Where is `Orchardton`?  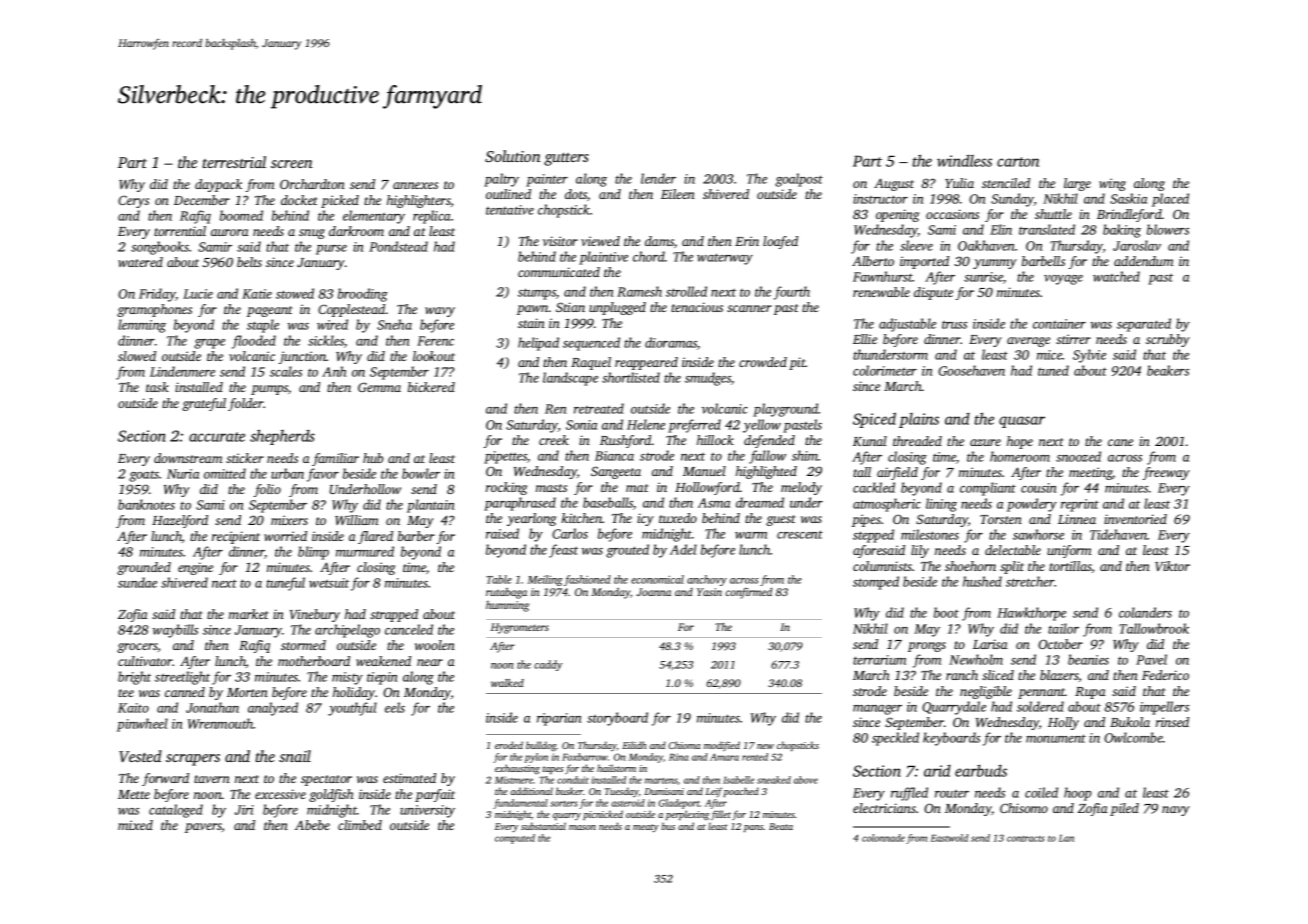
Orchardton is located at coordinates (312, 184).
